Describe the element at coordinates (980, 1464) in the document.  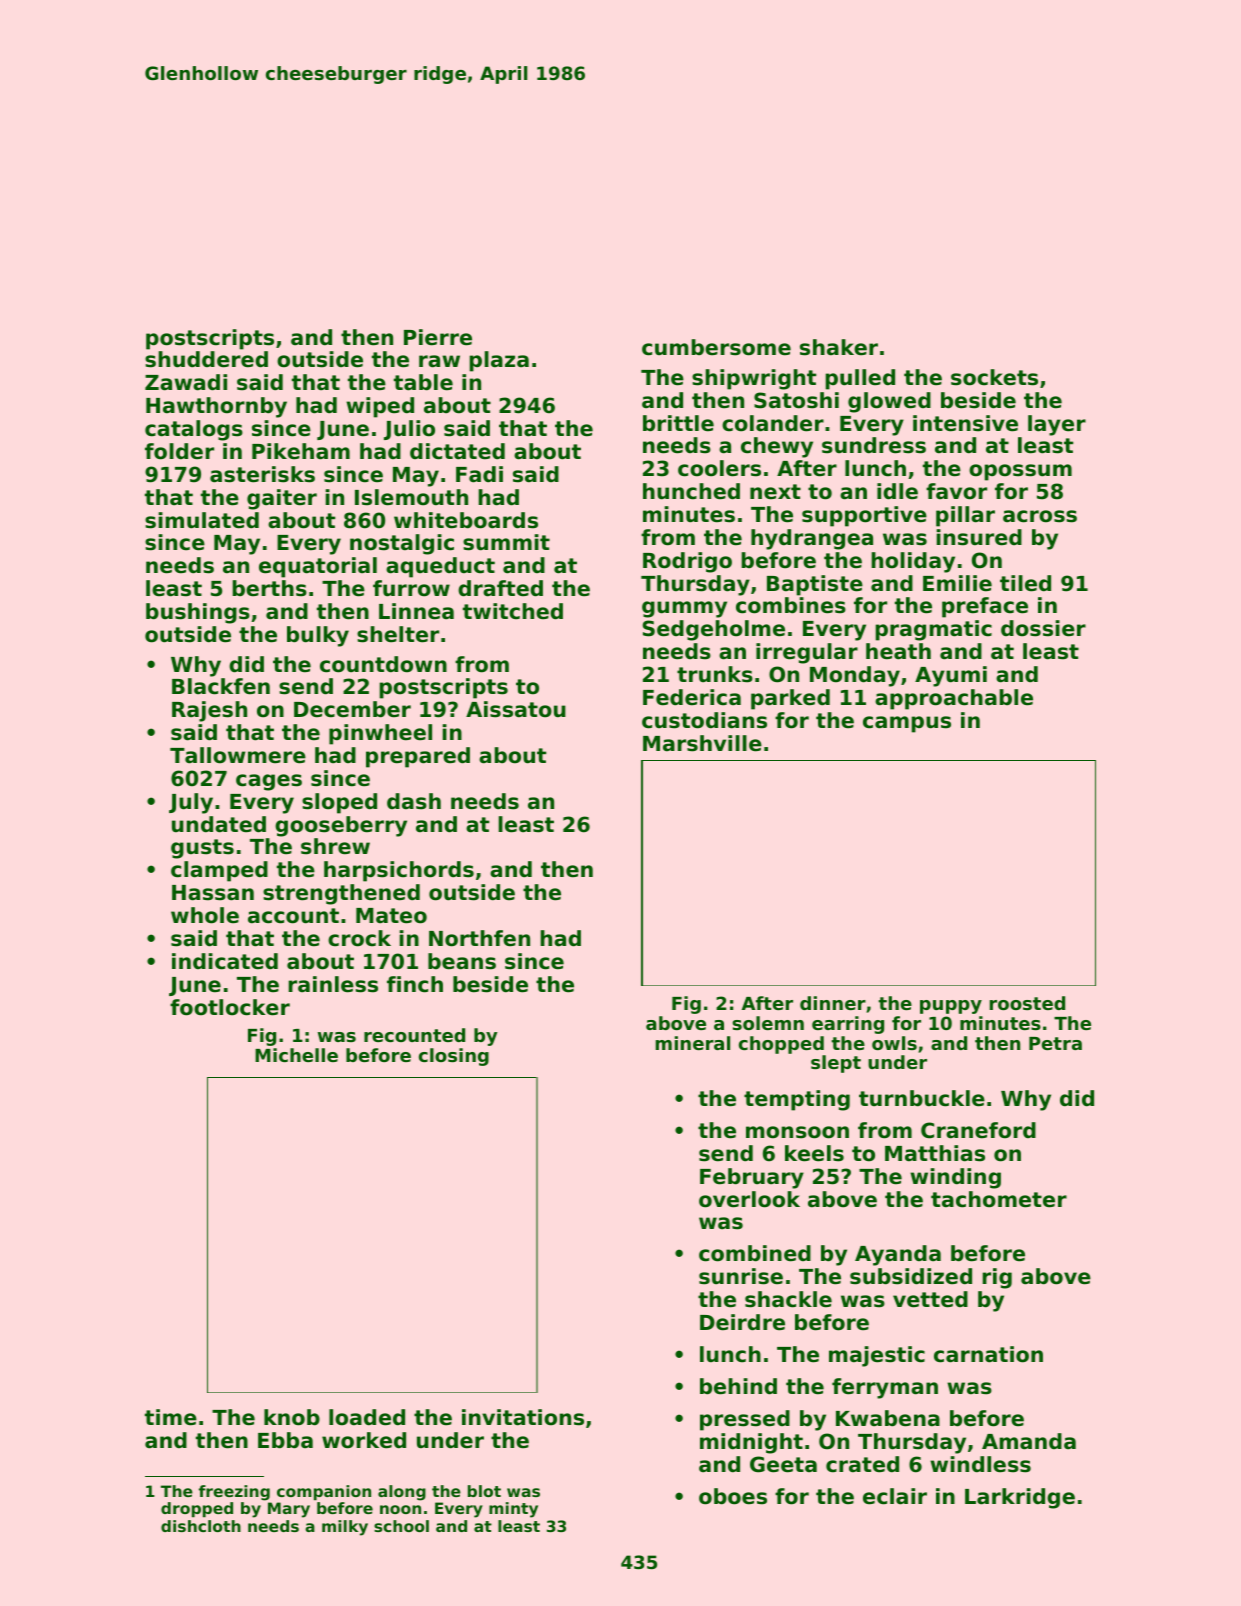
I see `windless` at that location.
